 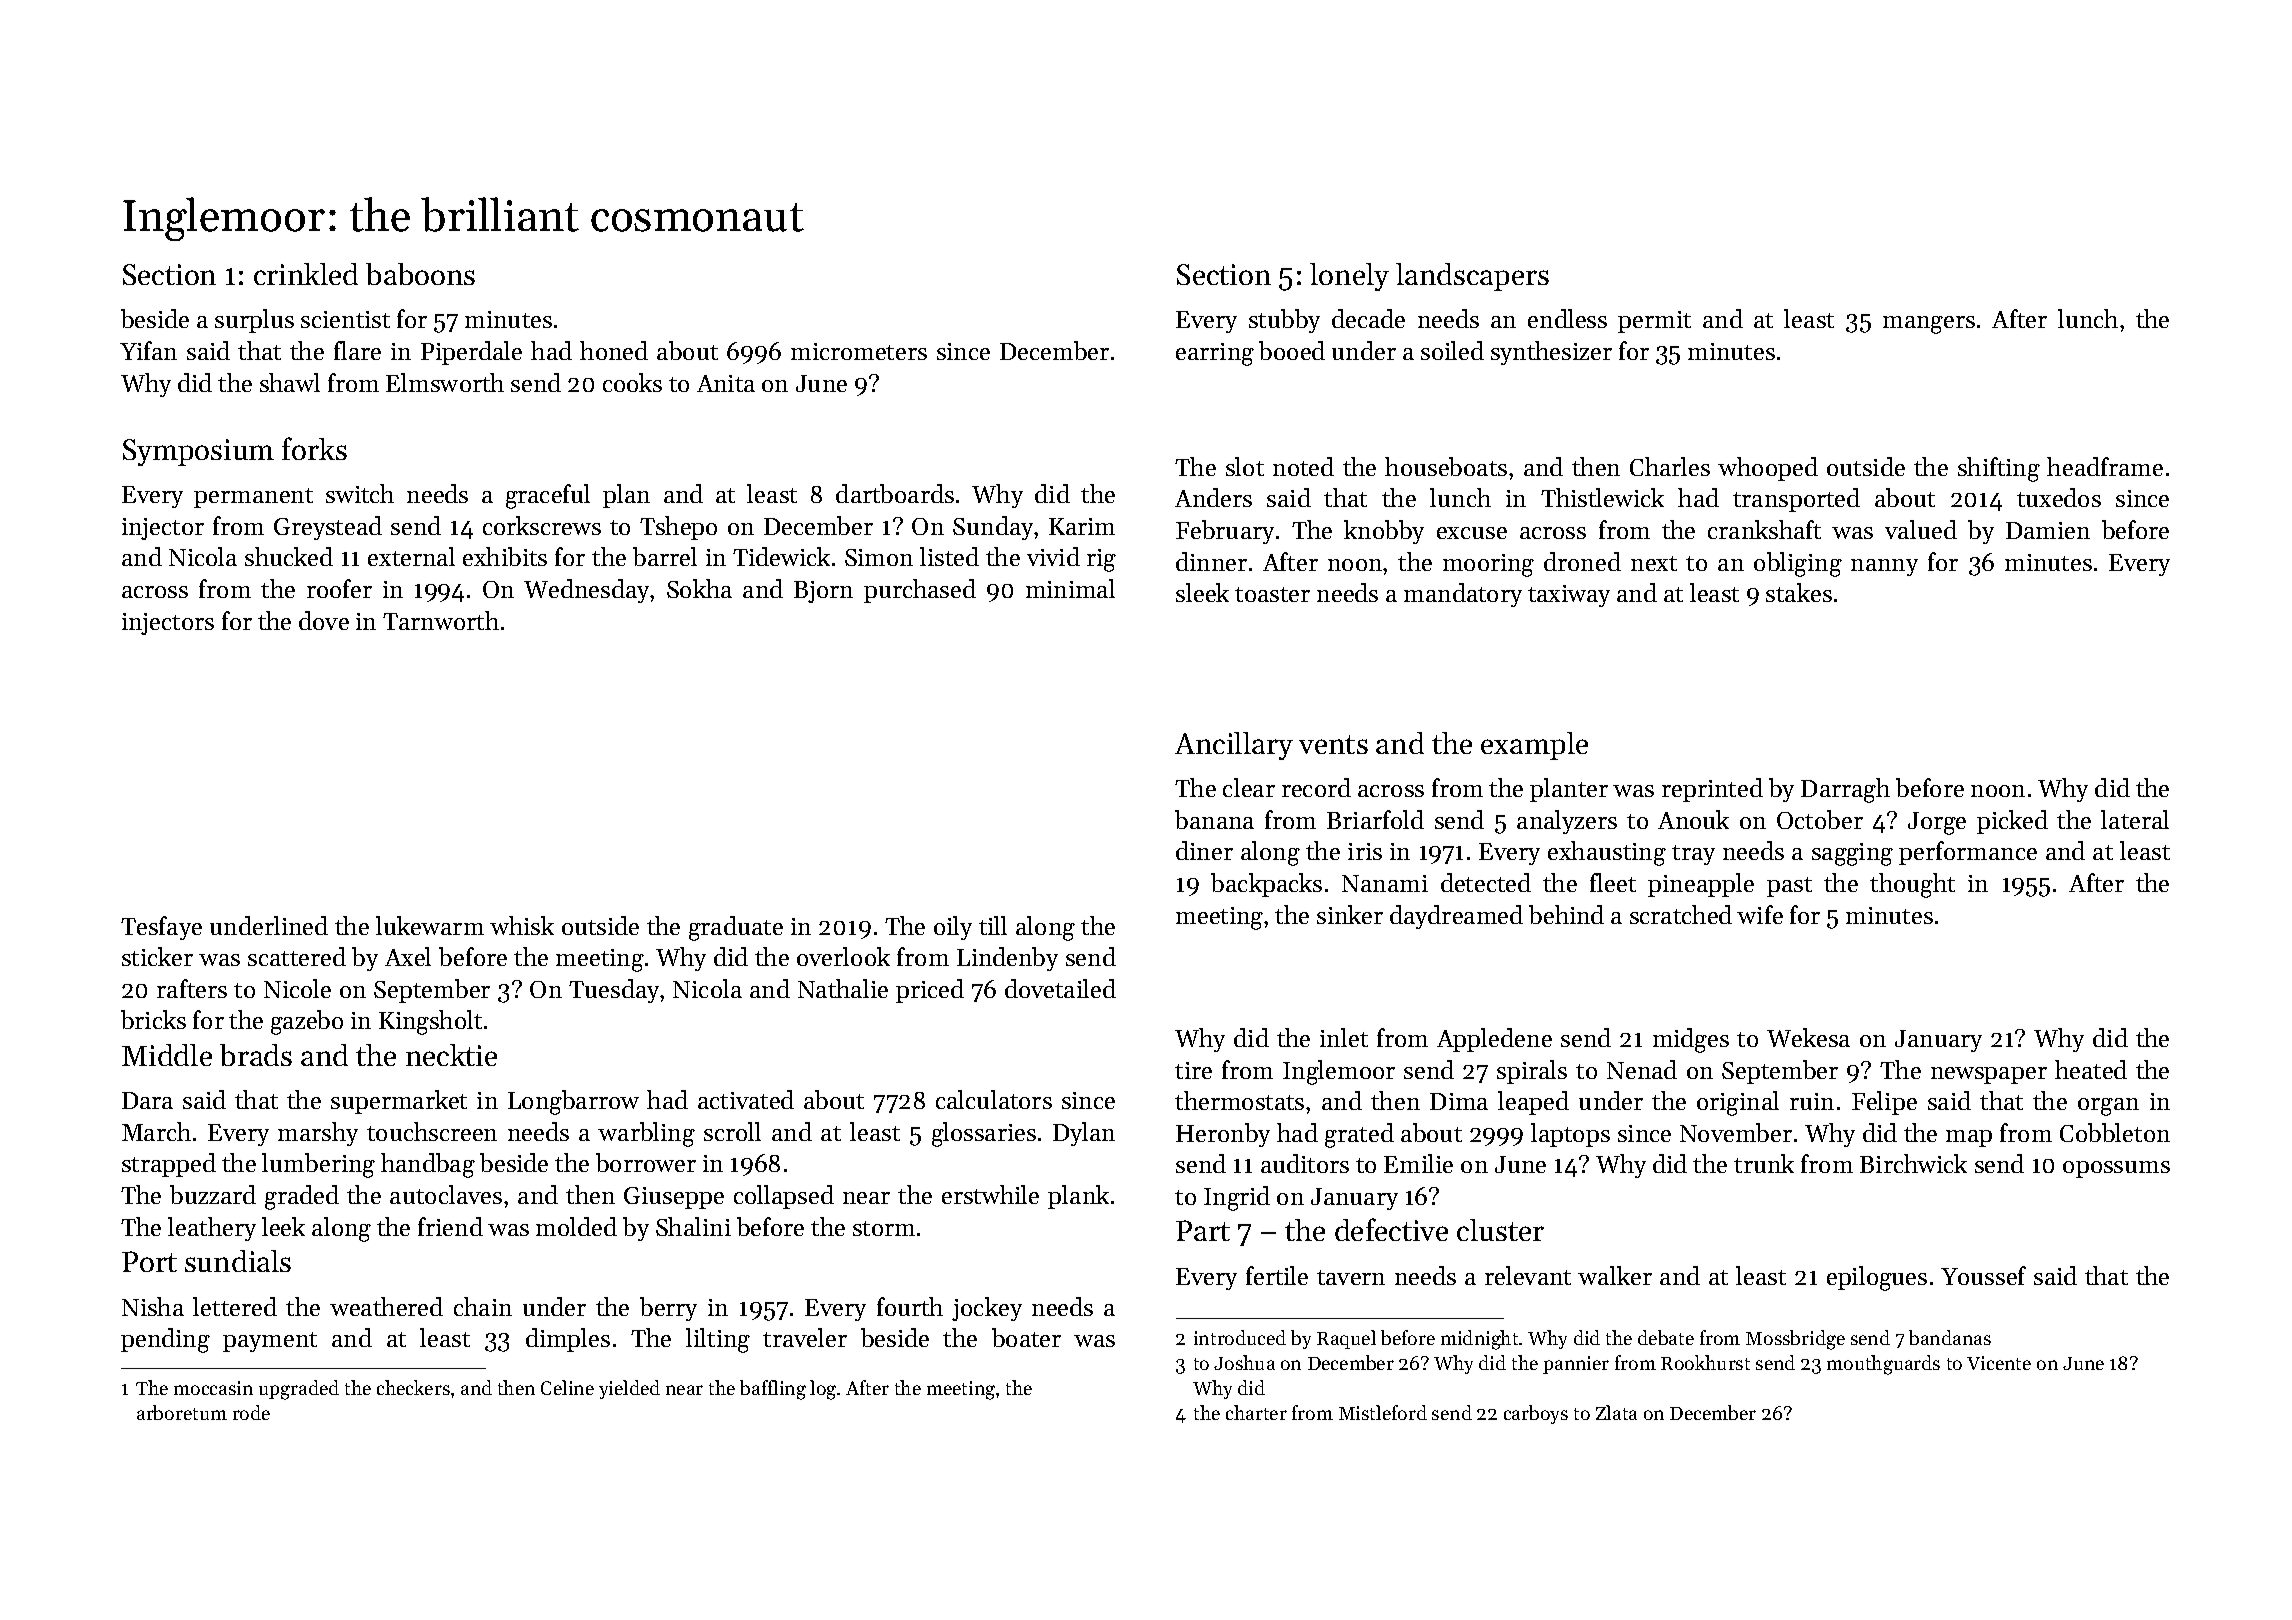 I want to click on lukewarm, so click(x=430, y=925).
